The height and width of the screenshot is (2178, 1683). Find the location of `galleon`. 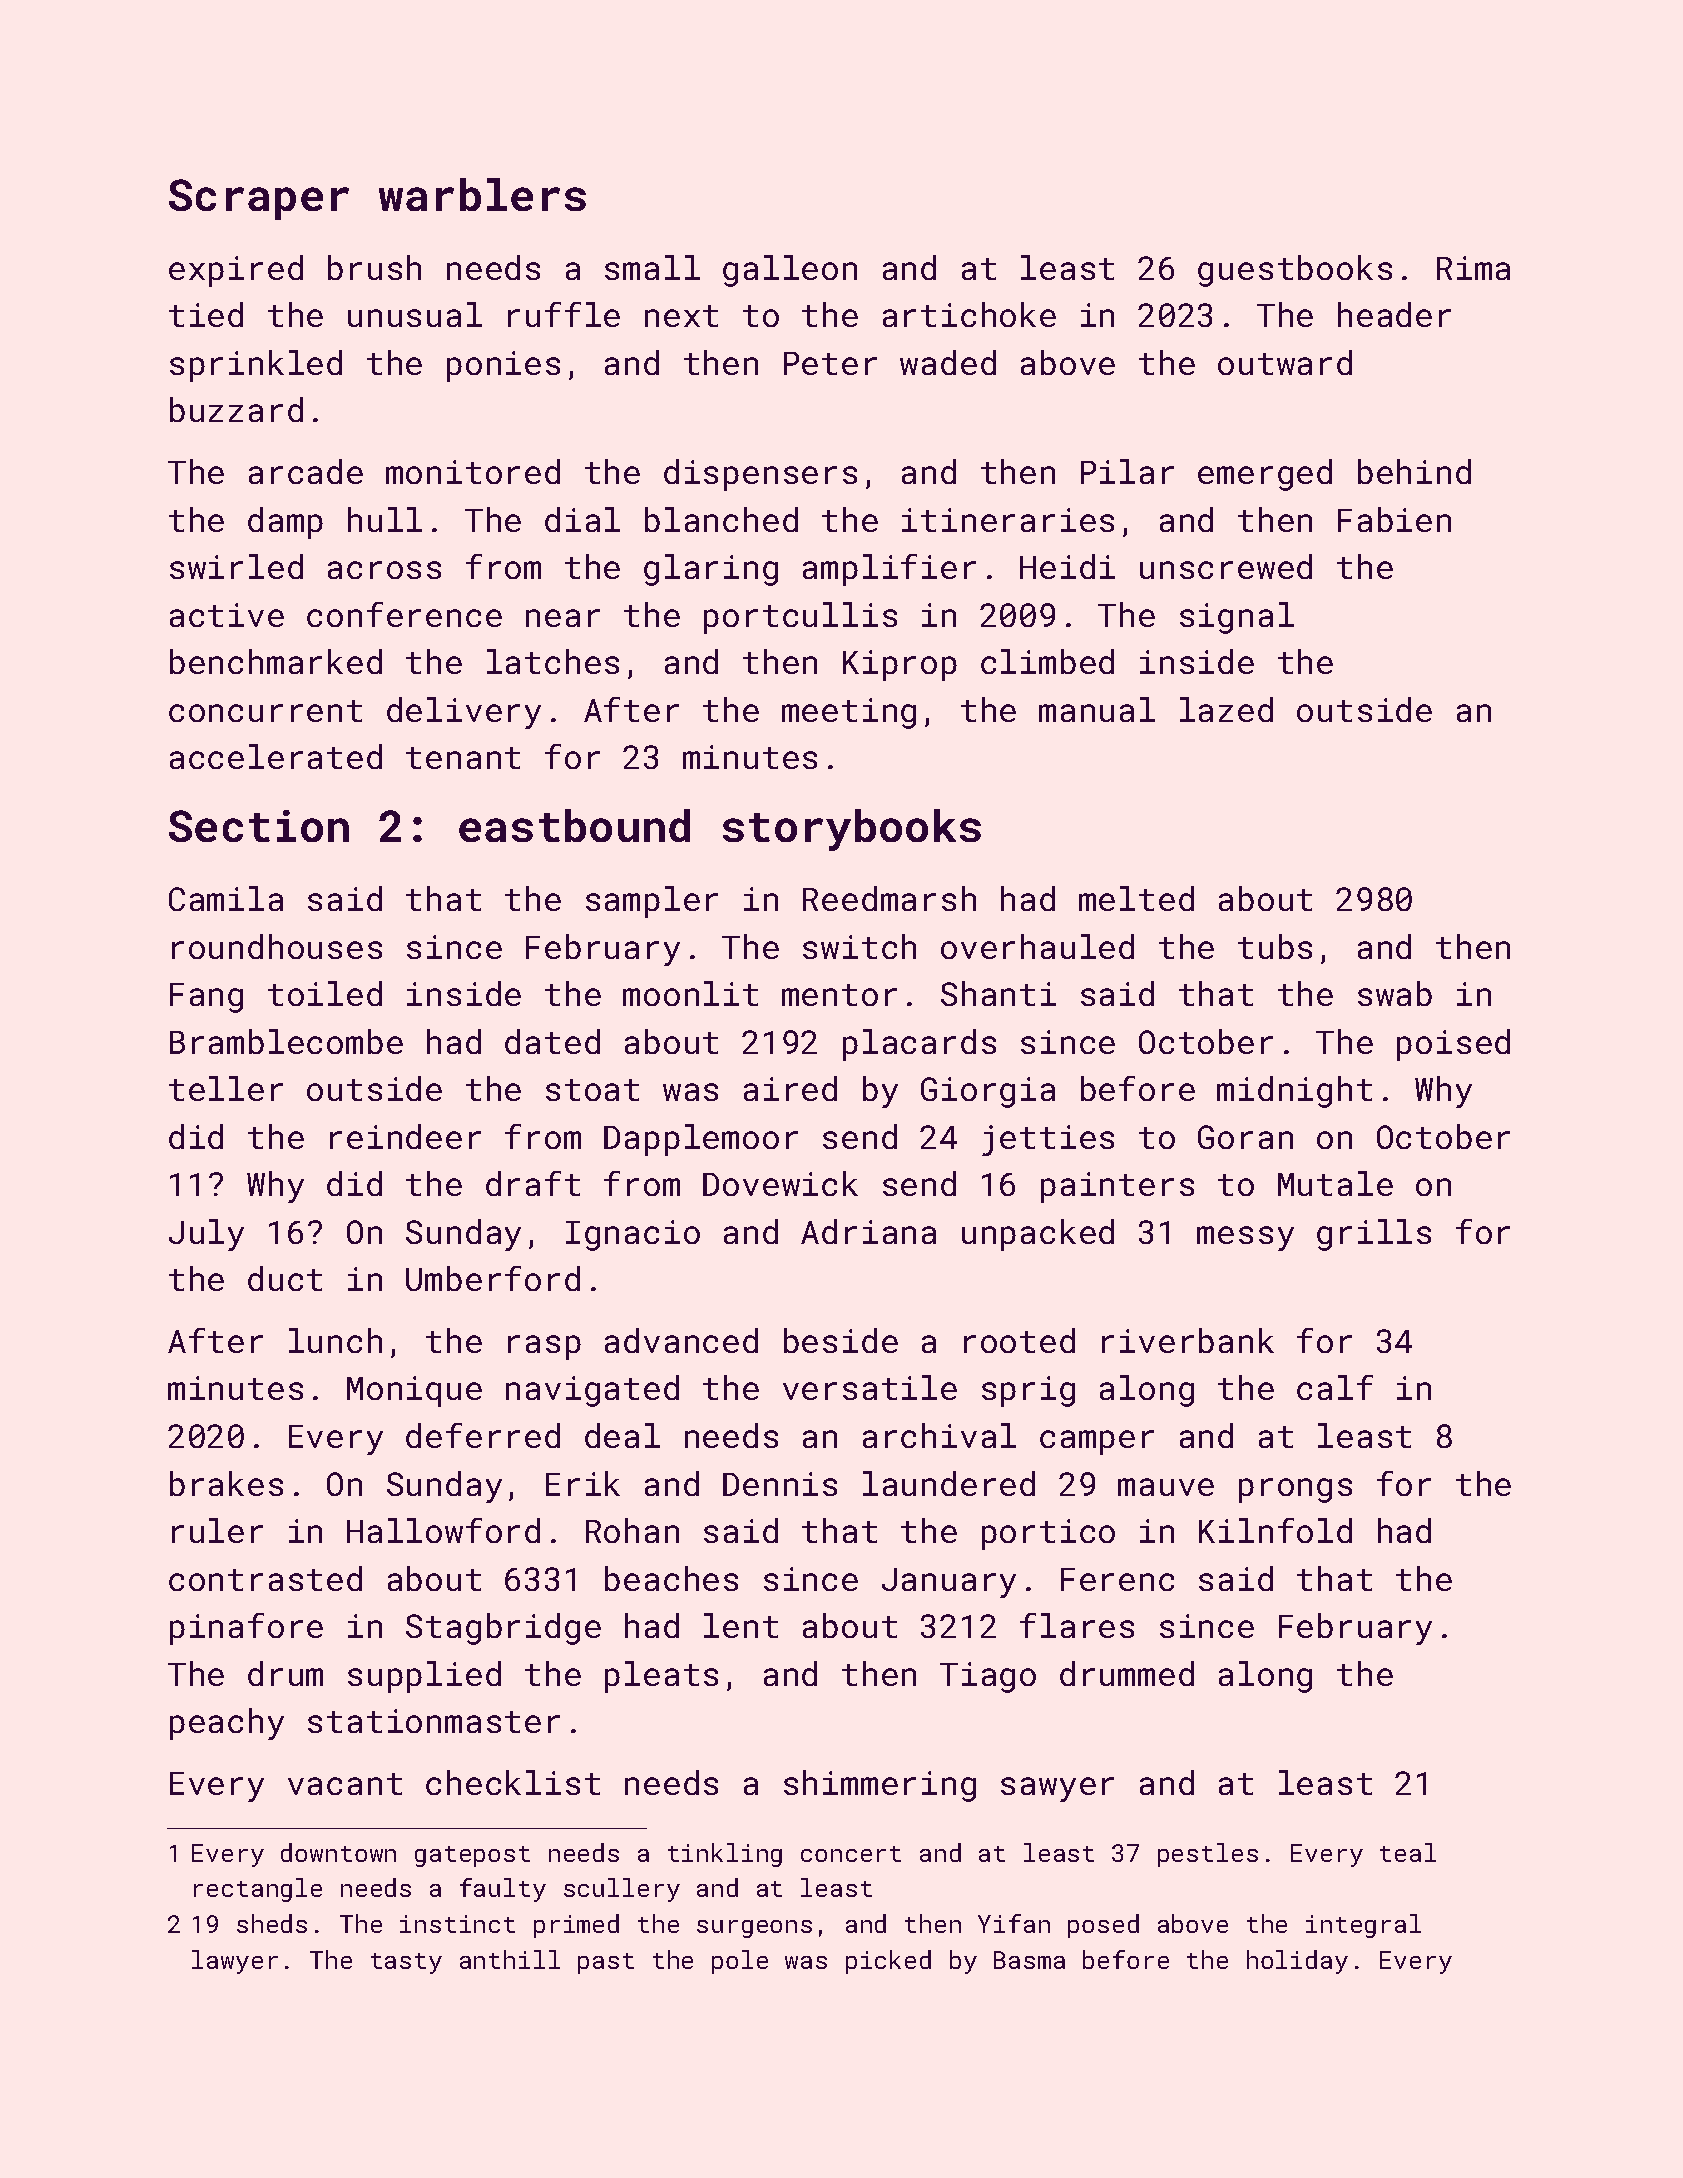

galleon is located at coordinates (790, 271).
